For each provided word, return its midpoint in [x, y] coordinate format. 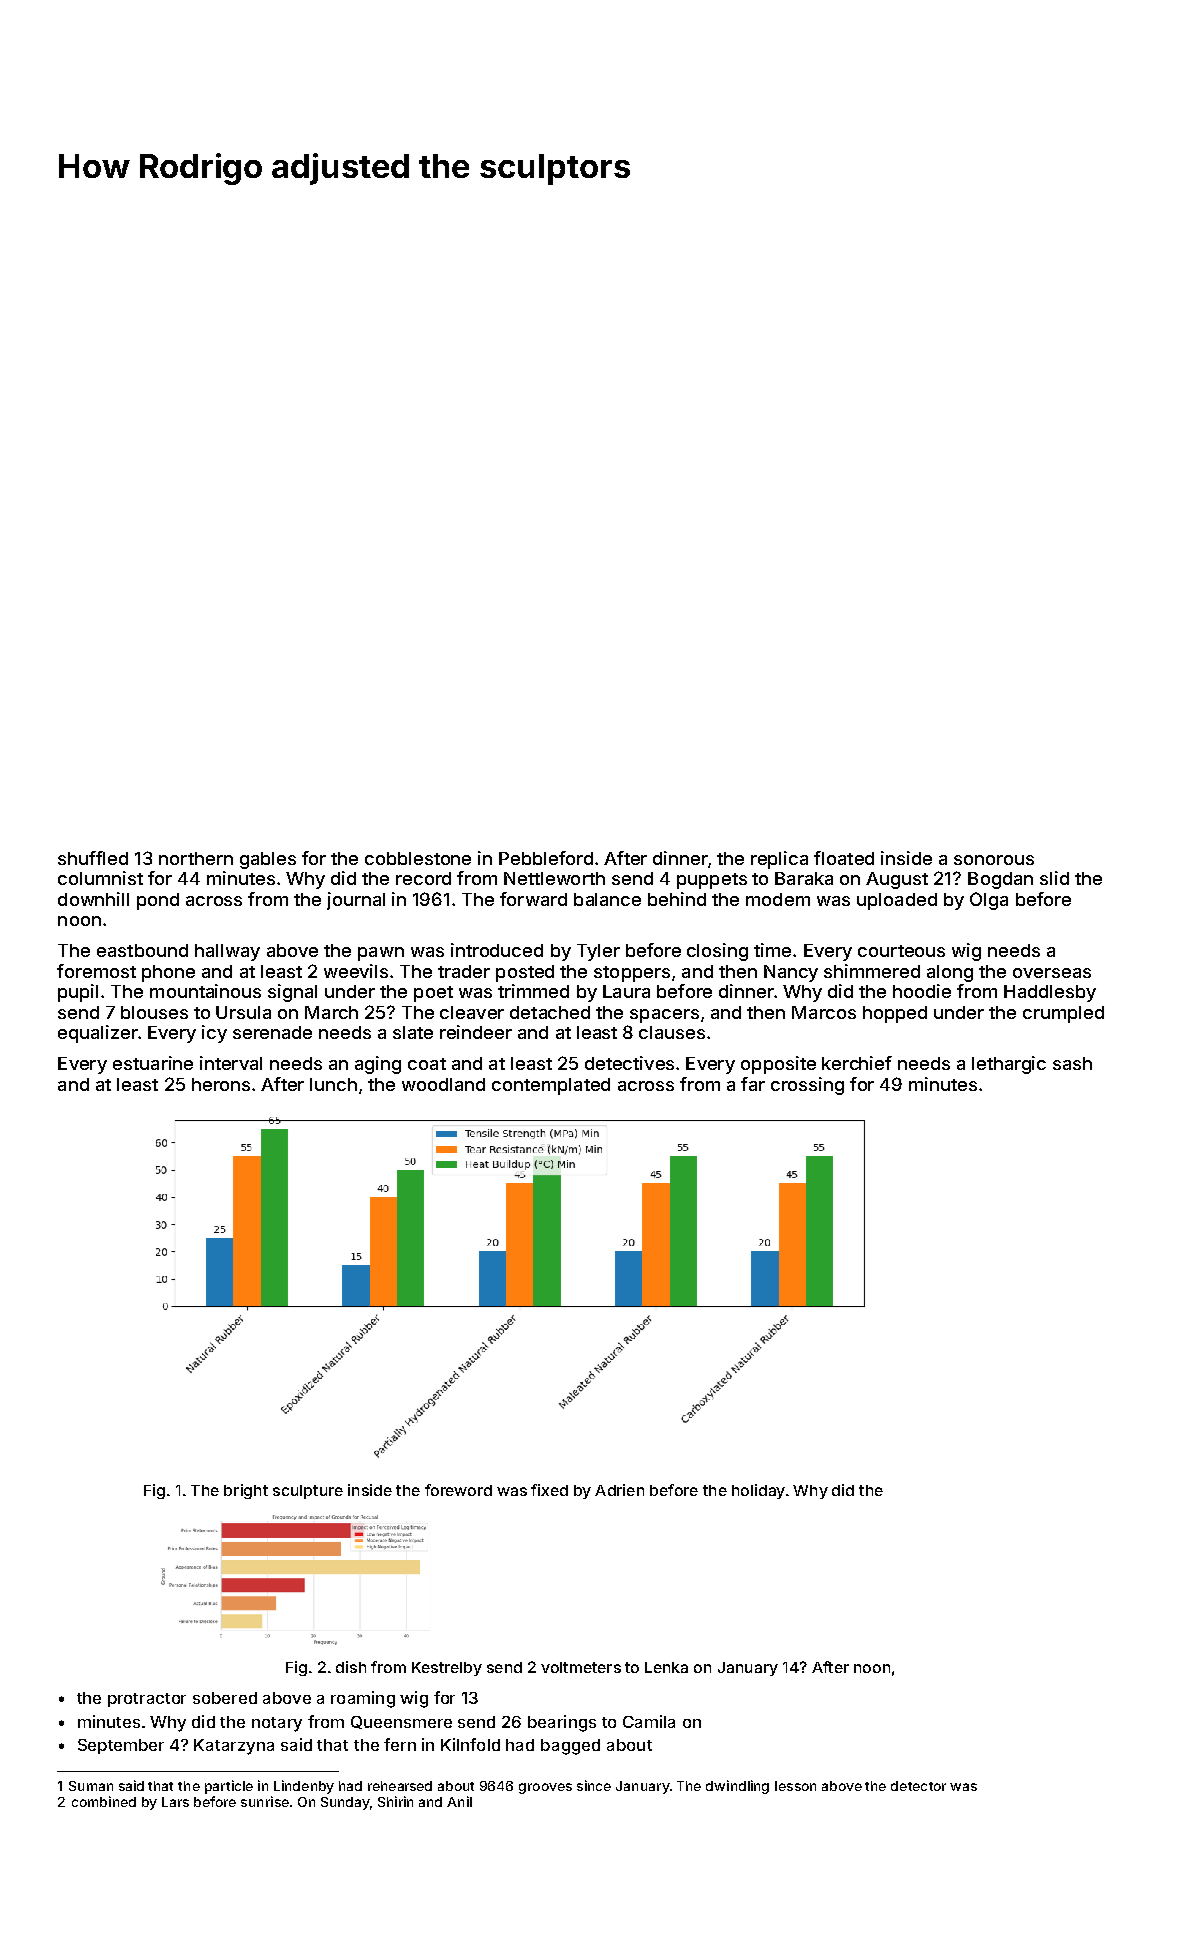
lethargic [1009, 1065]
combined [104, 1801]
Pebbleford [546, 858]
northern [196, 858]
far [753, 1084]
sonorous [994, 860]
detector [918, 1786]
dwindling [737, 1787]
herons [221, 1084]
